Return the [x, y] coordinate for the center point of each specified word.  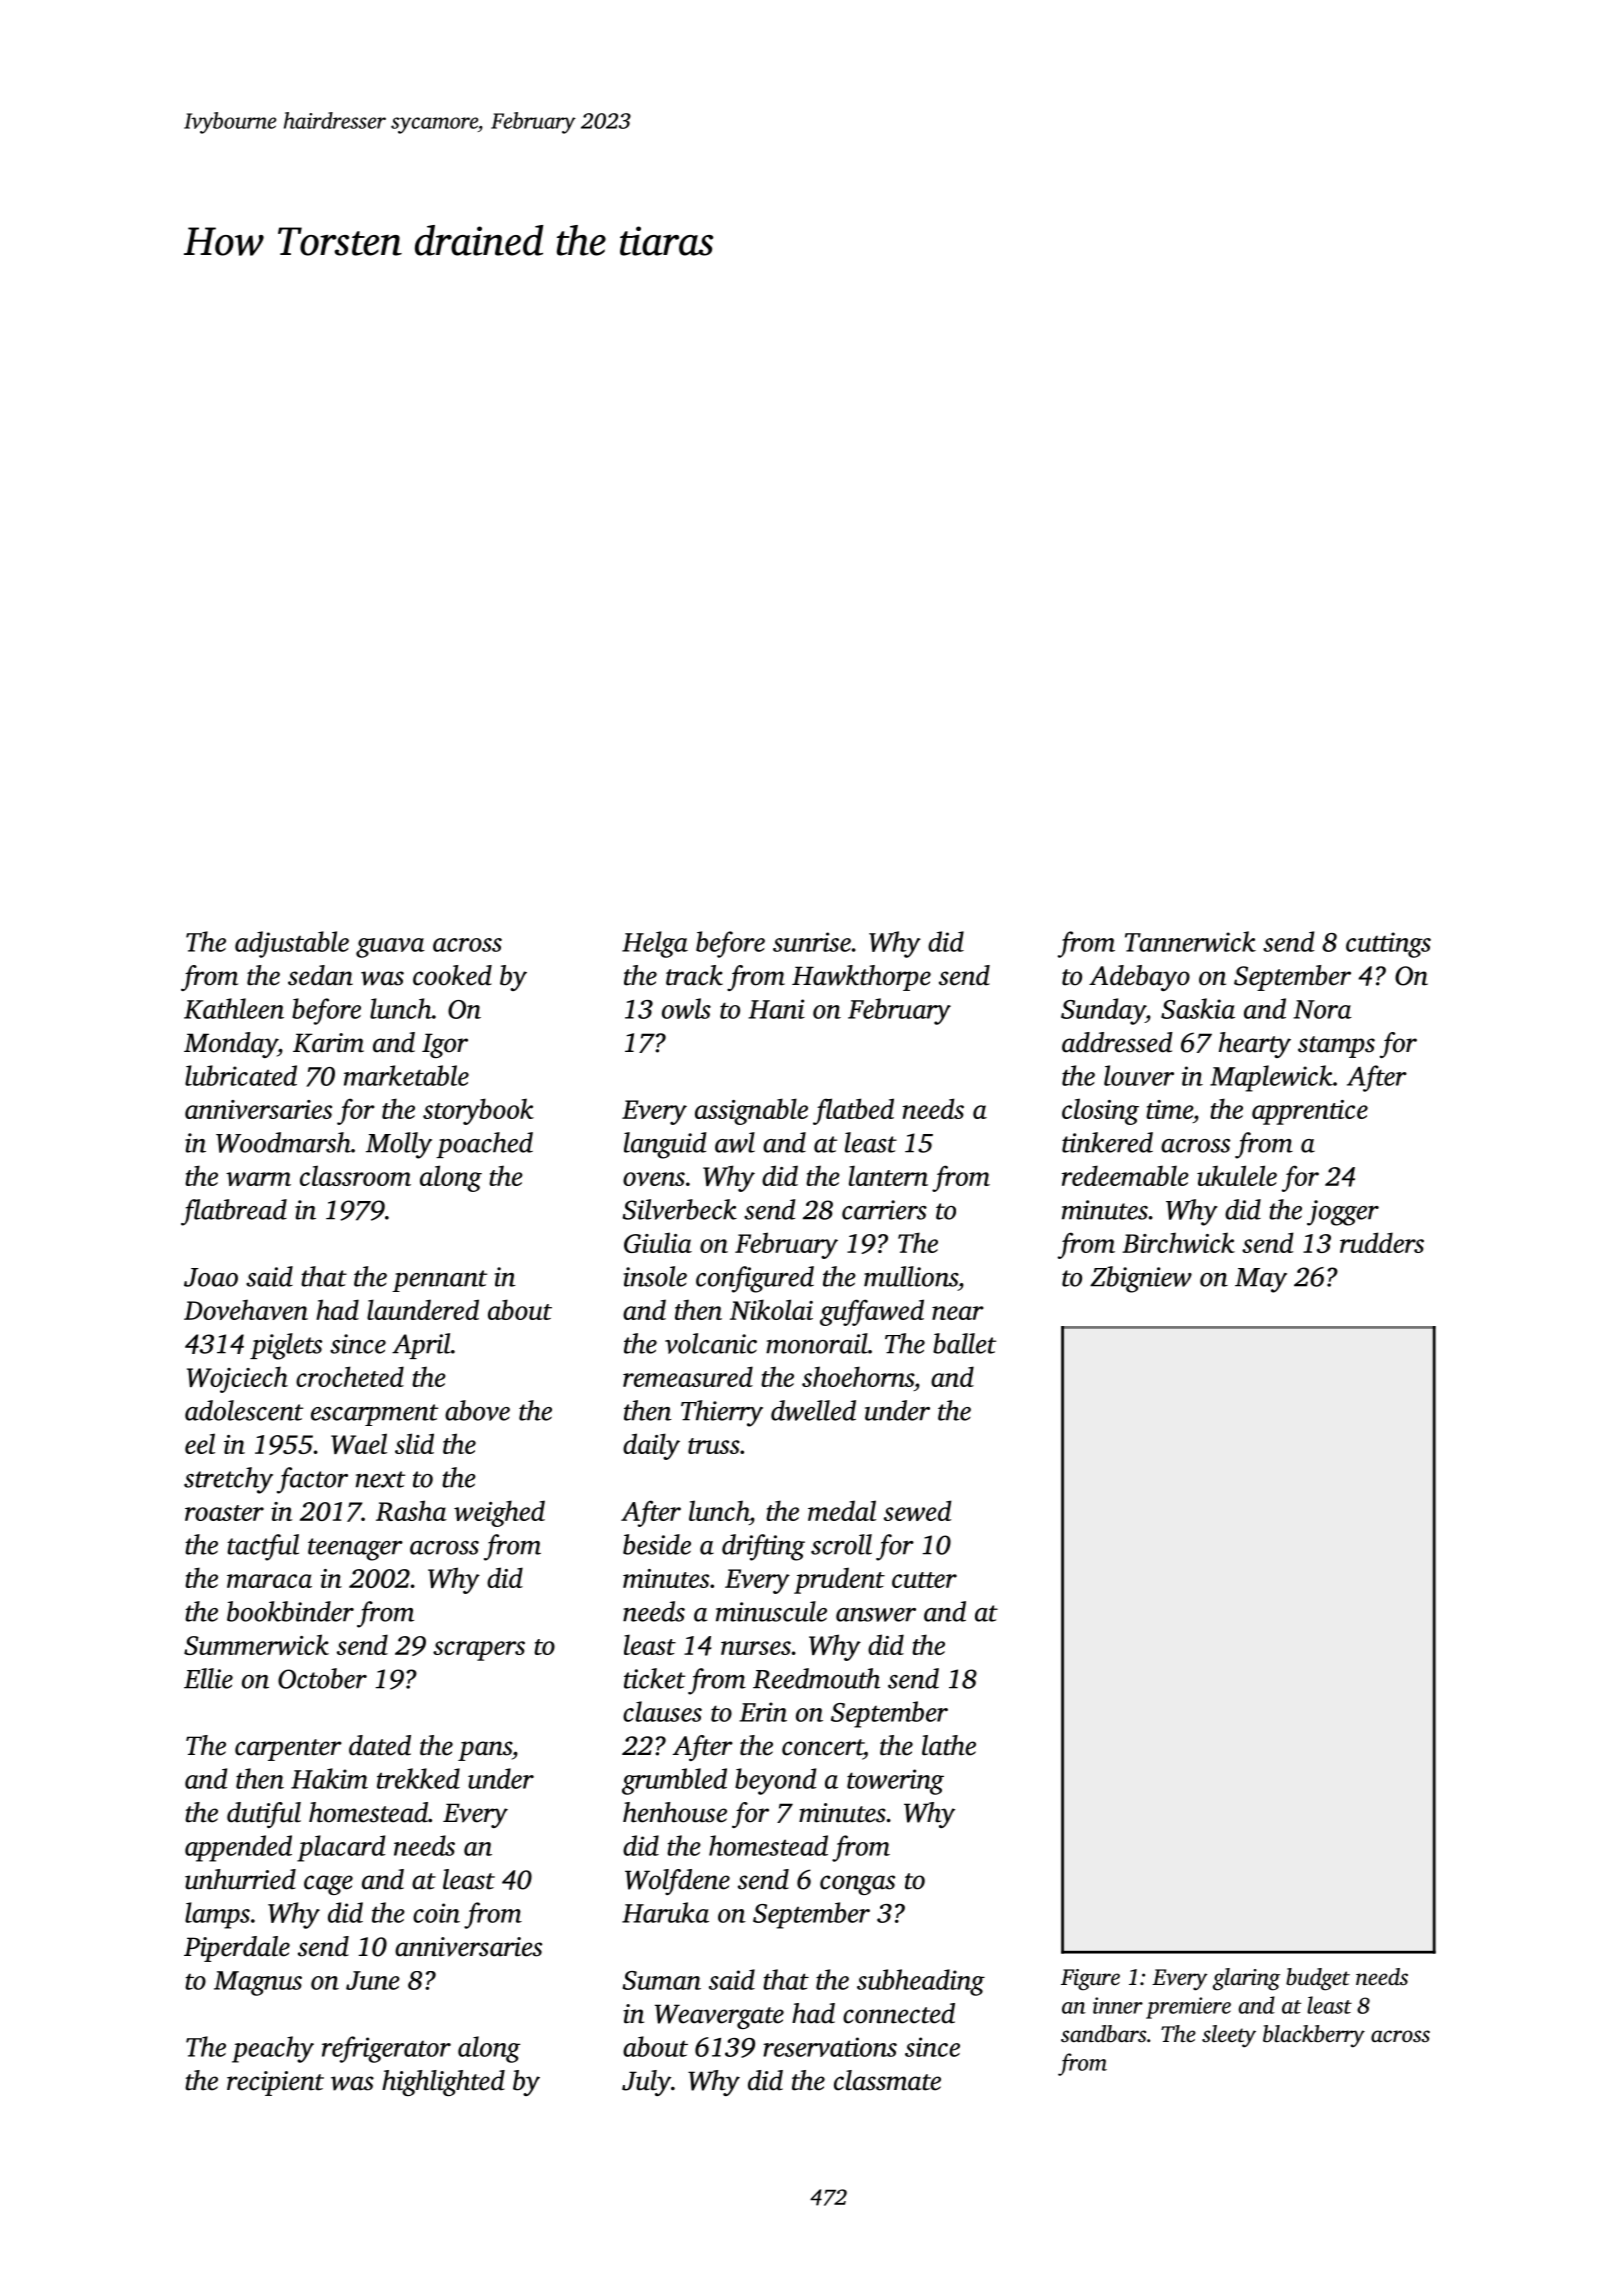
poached [484, 1145]
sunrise [812, 942]
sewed [917, 1510]
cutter [924, 1580]
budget [1318, 1979]
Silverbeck [680, 1209]
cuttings [1388, 945]
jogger [1343, 1213]
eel [200, 1443]
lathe [949, 1745]
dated [380, 1745]
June [373, 1980]
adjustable [292, 944]
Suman [662, 1980]
